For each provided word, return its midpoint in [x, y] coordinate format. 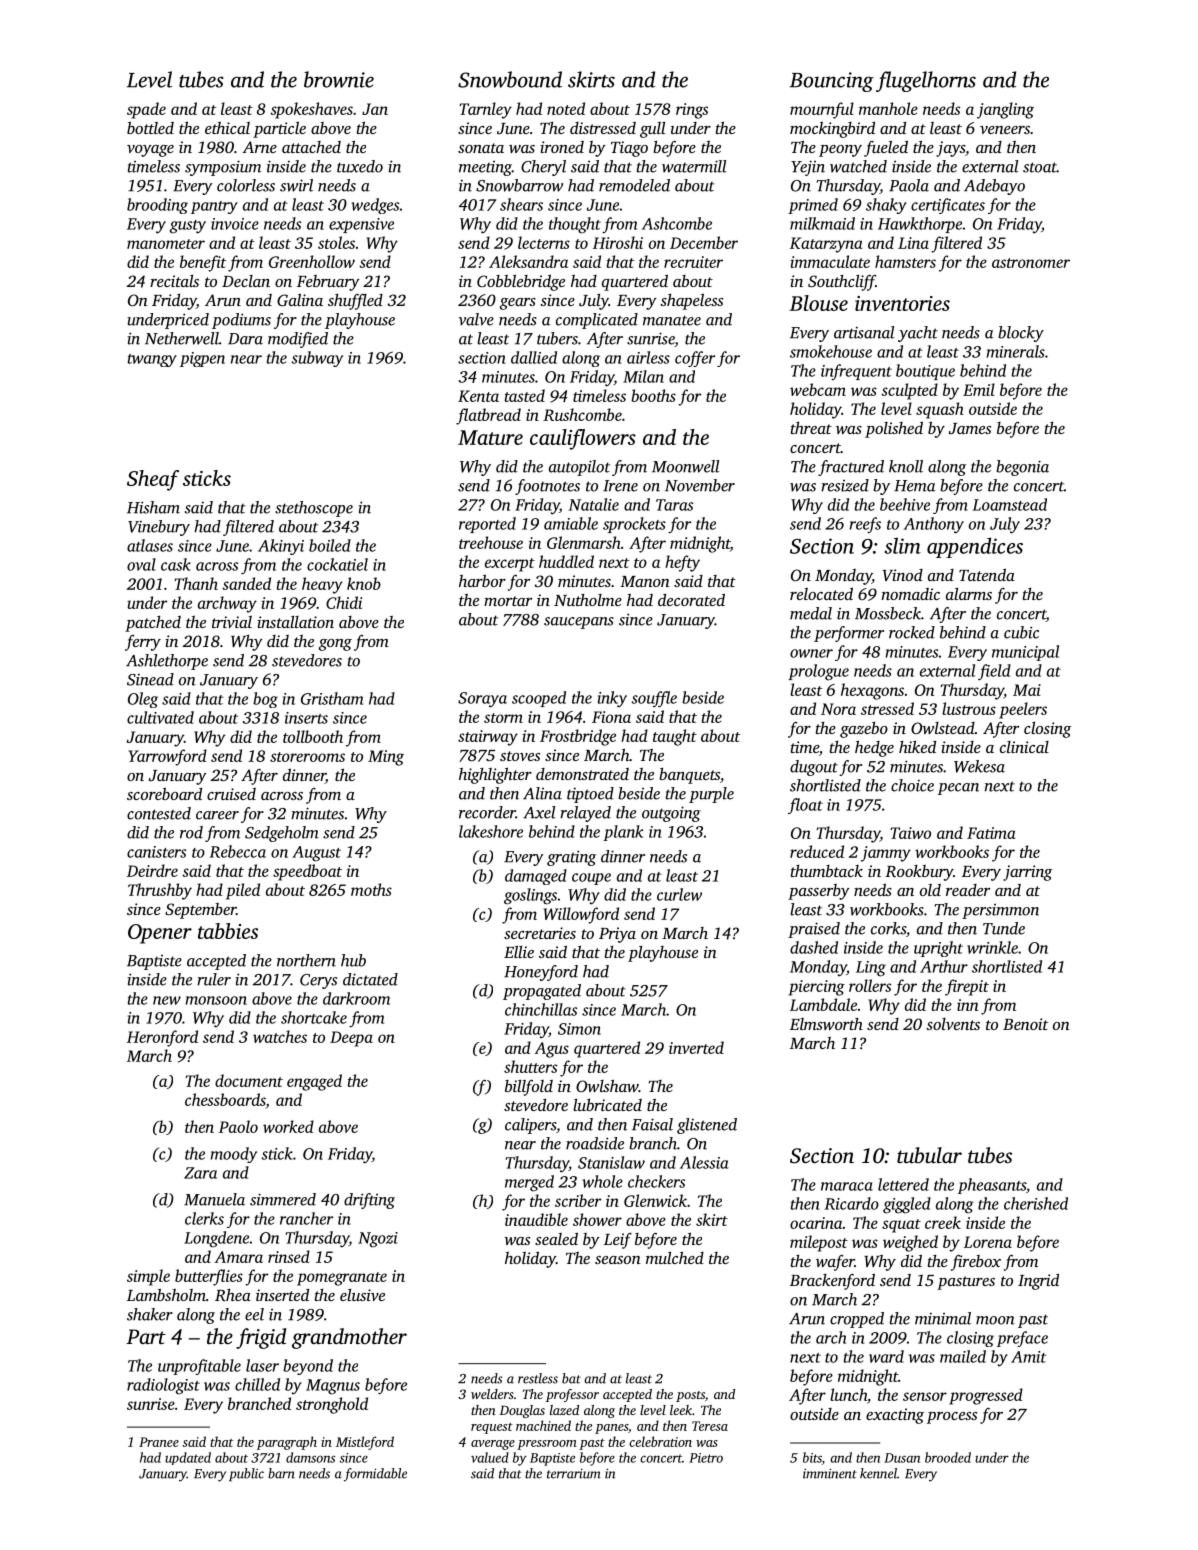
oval [141, 564]
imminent [830, 1473]
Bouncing [832, 82]
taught [675, 737]
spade [146, 110]
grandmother [349, 1338]
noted [566, 108]
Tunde [1004, 928]
